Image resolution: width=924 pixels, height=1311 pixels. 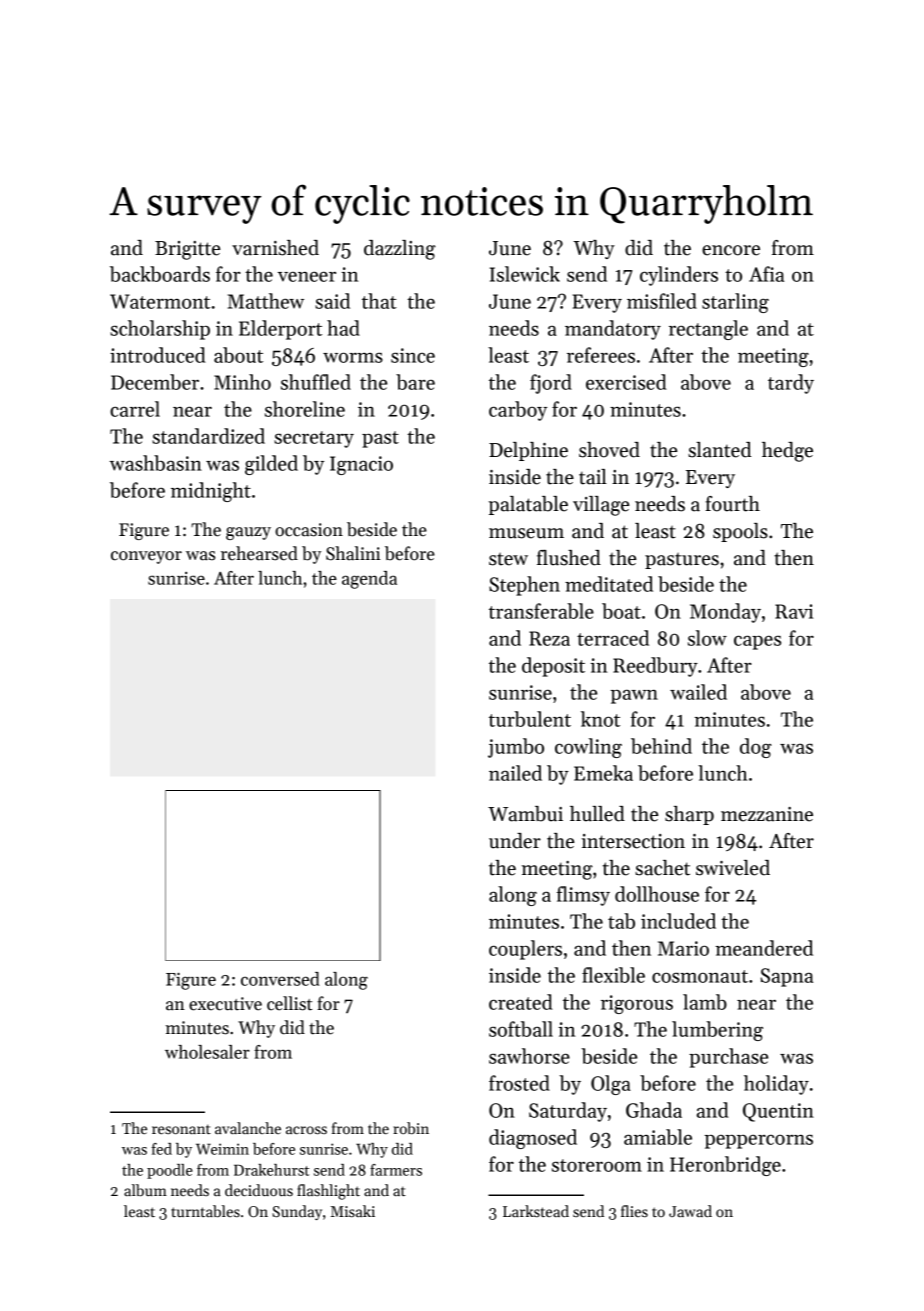 What do you see at coordinates (280, 979) in the page?
I see `conversed` at bounding box center [280, 979].
